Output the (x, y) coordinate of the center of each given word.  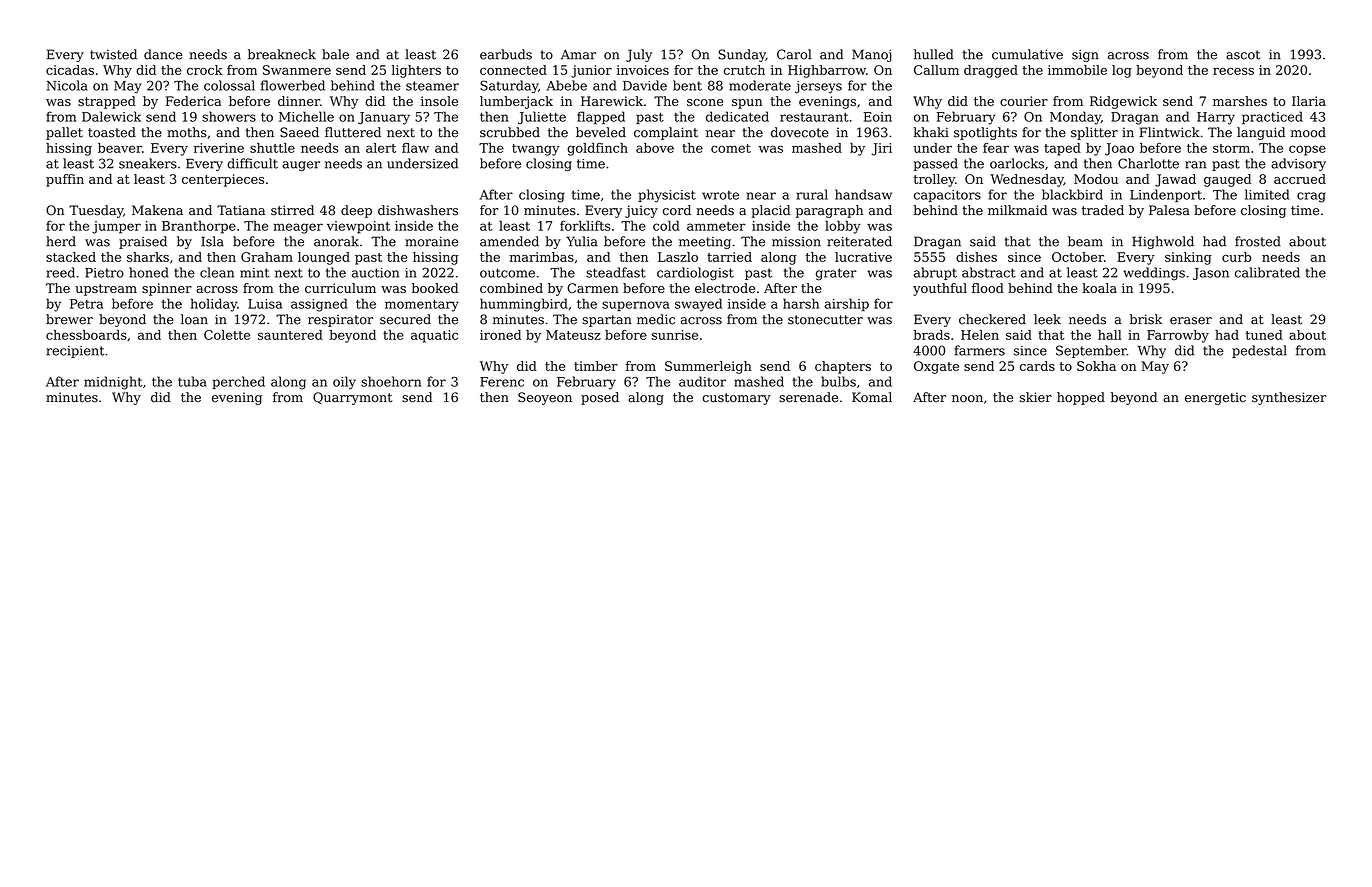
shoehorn (391, 381)
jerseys (818, 87)
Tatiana (241, 210)
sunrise (675, 335)
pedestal (1259, 351)
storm (1231, 148)
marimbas (541, 257)
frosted (1258, 241)
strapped (107, 102)
